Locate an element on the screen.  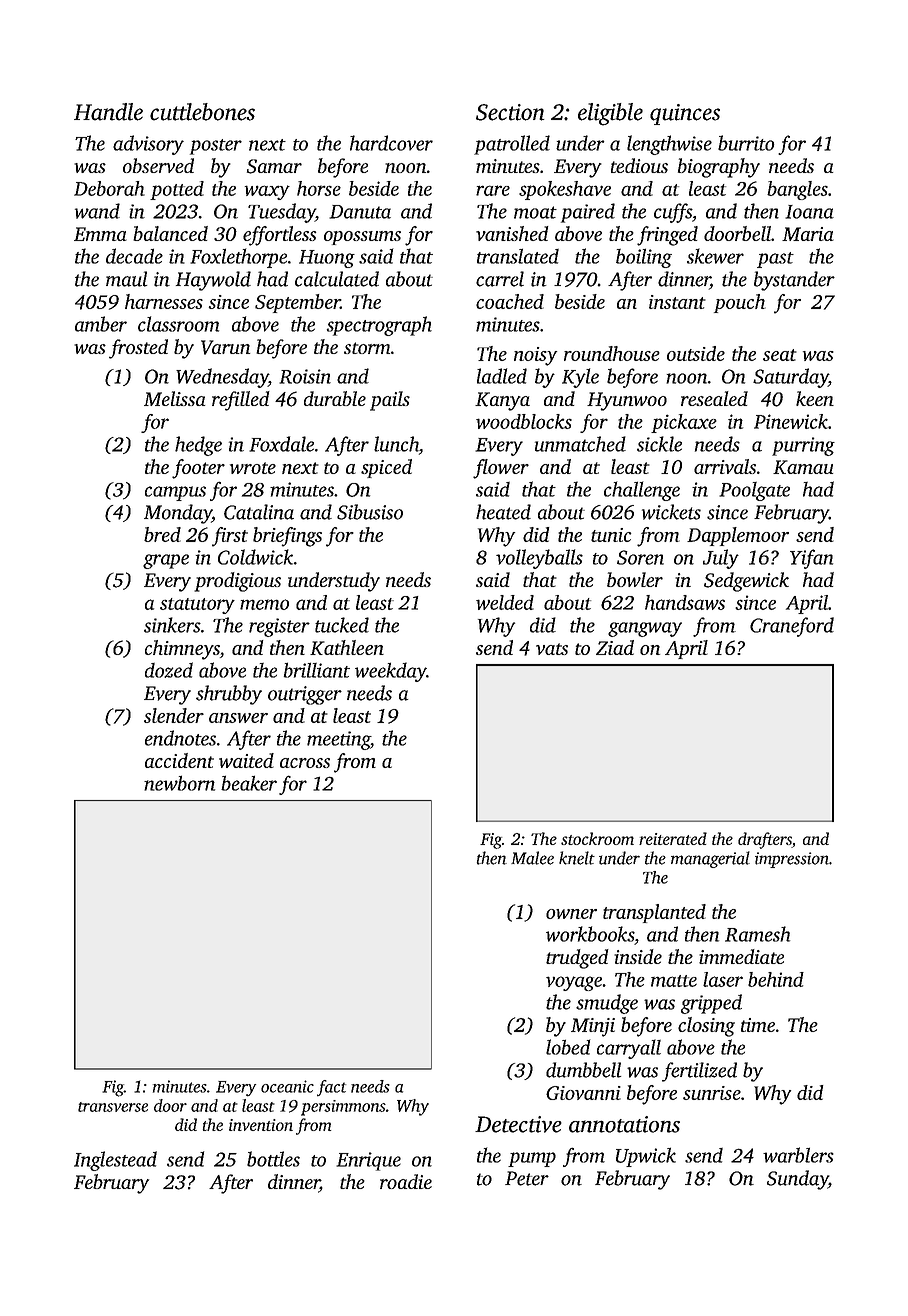
Upwick is located at coordinates (646, 1157).
